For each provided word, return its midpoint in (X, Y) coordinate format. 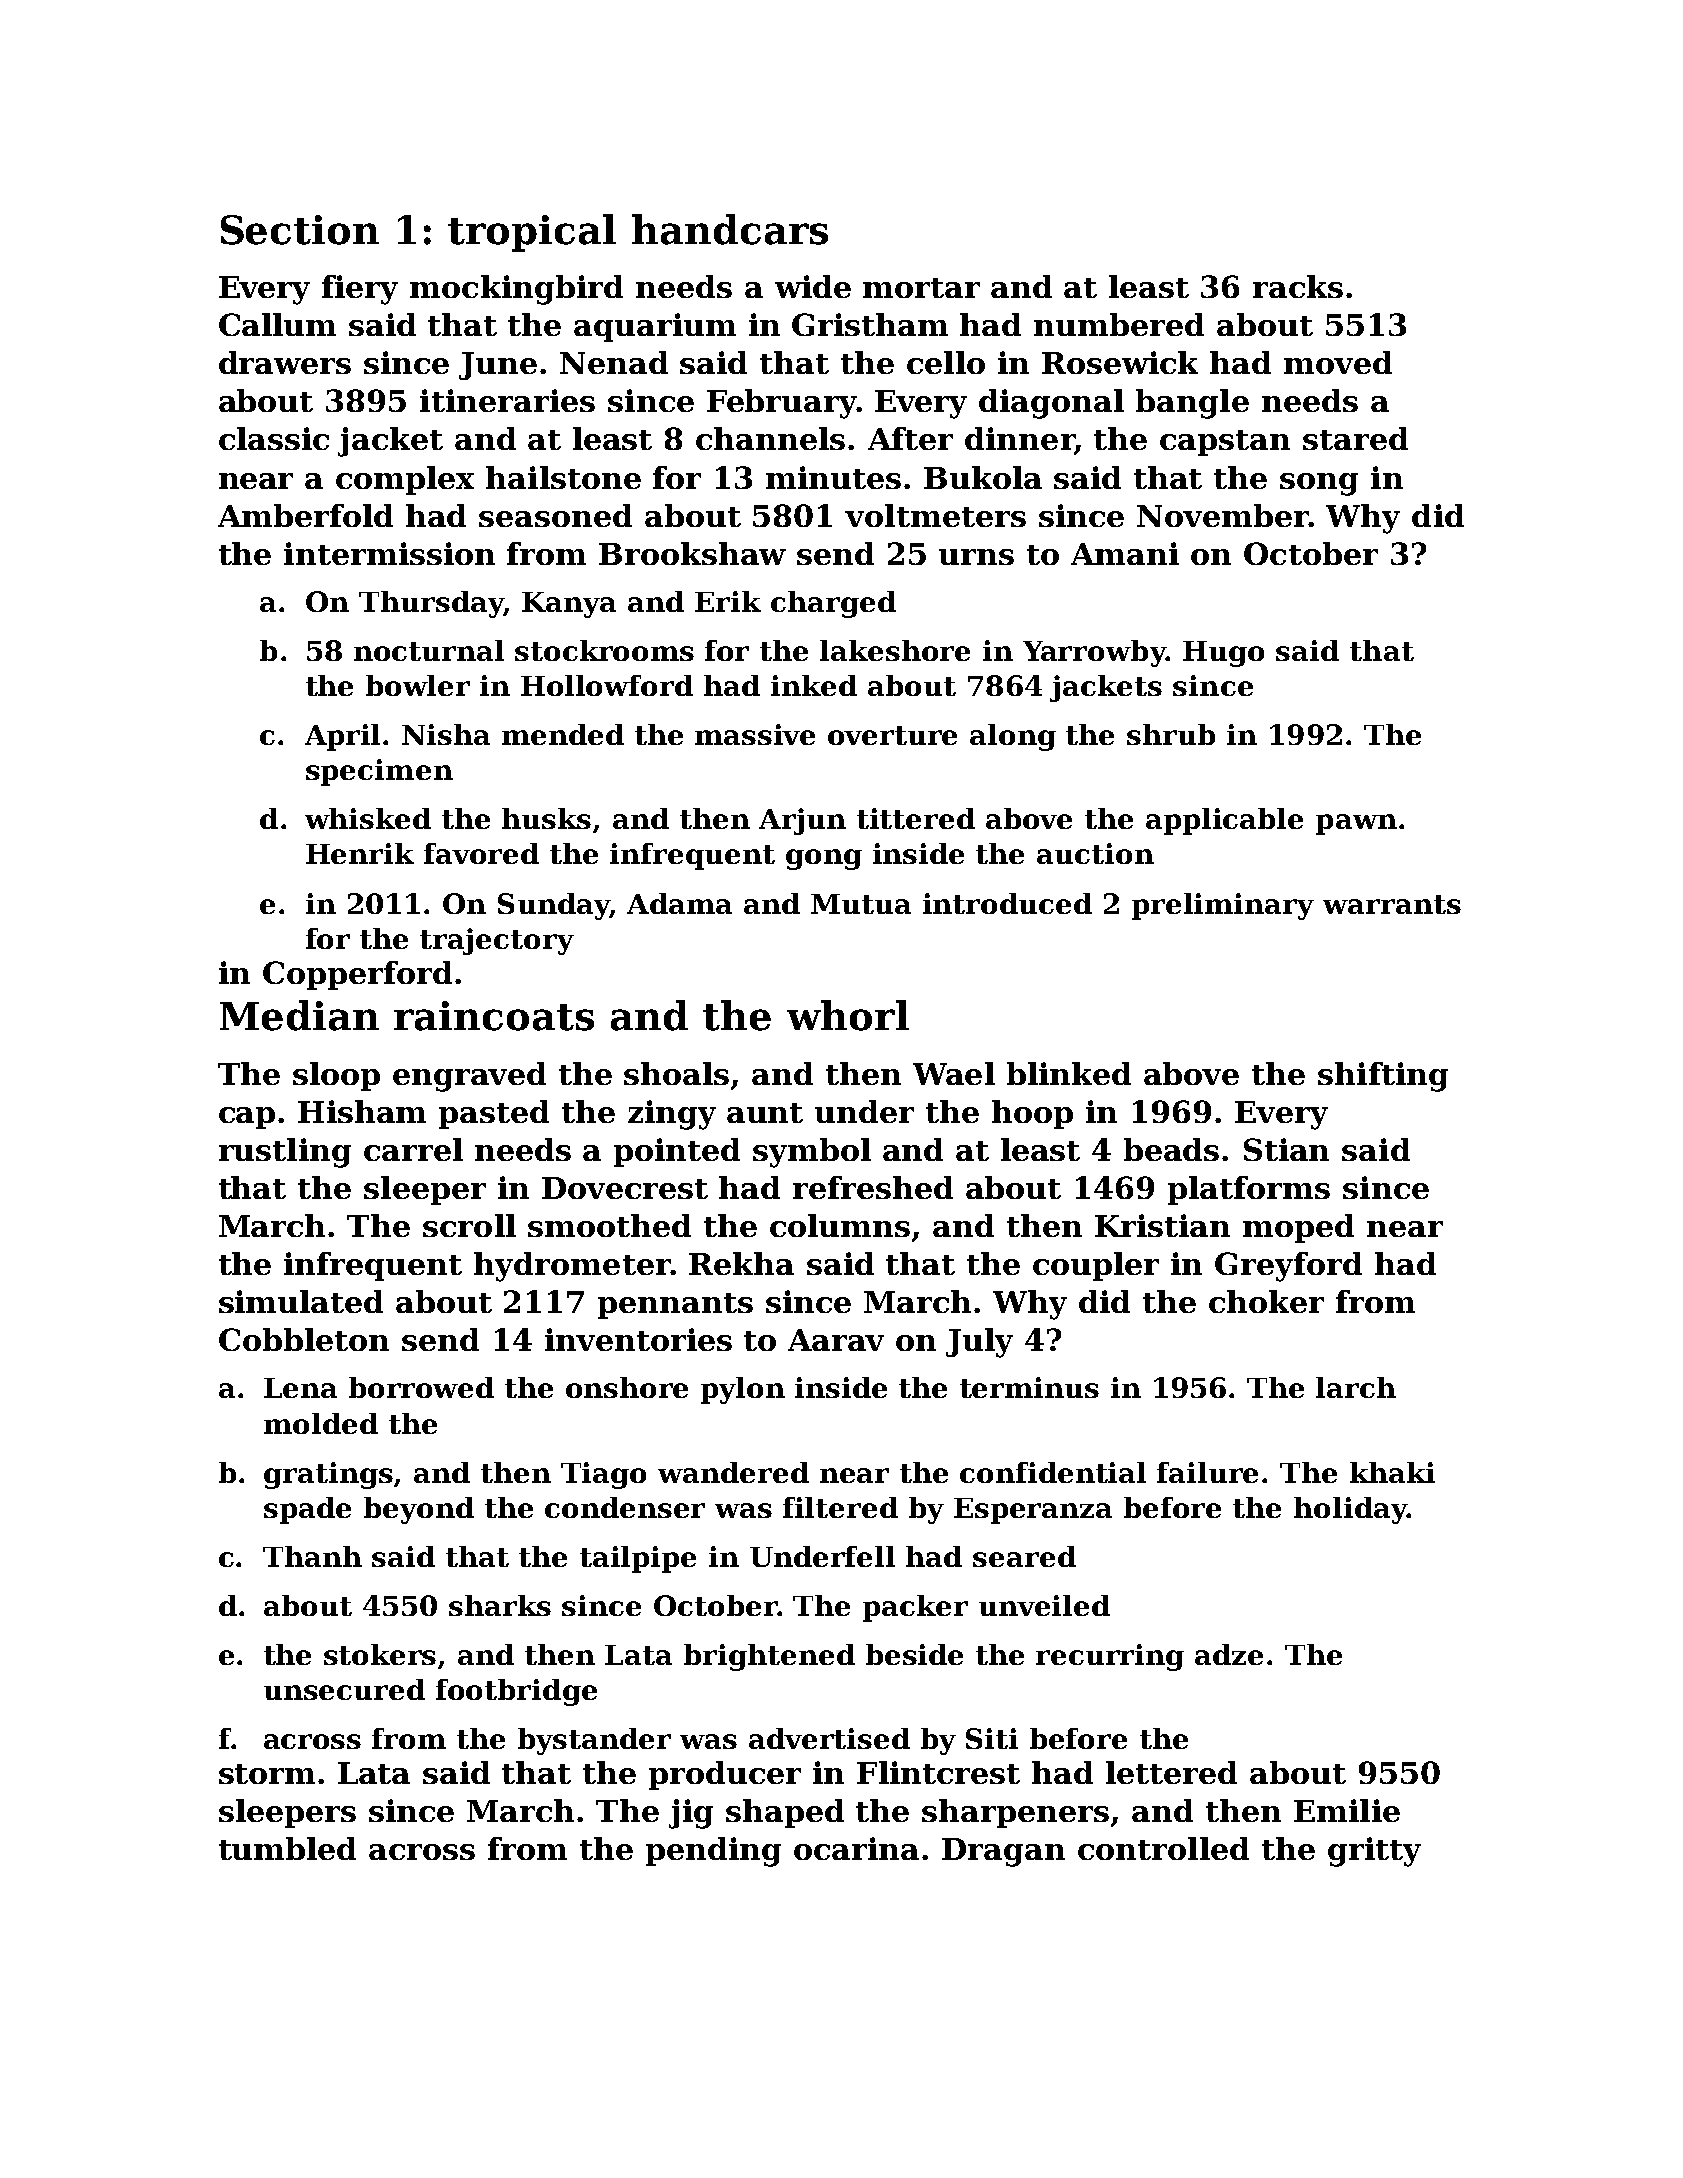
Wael (954, 1073)
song (1319, 484)
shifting (1383, 1077)
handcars (730, 229)
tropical (532, 233)
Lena (300, 1388)
